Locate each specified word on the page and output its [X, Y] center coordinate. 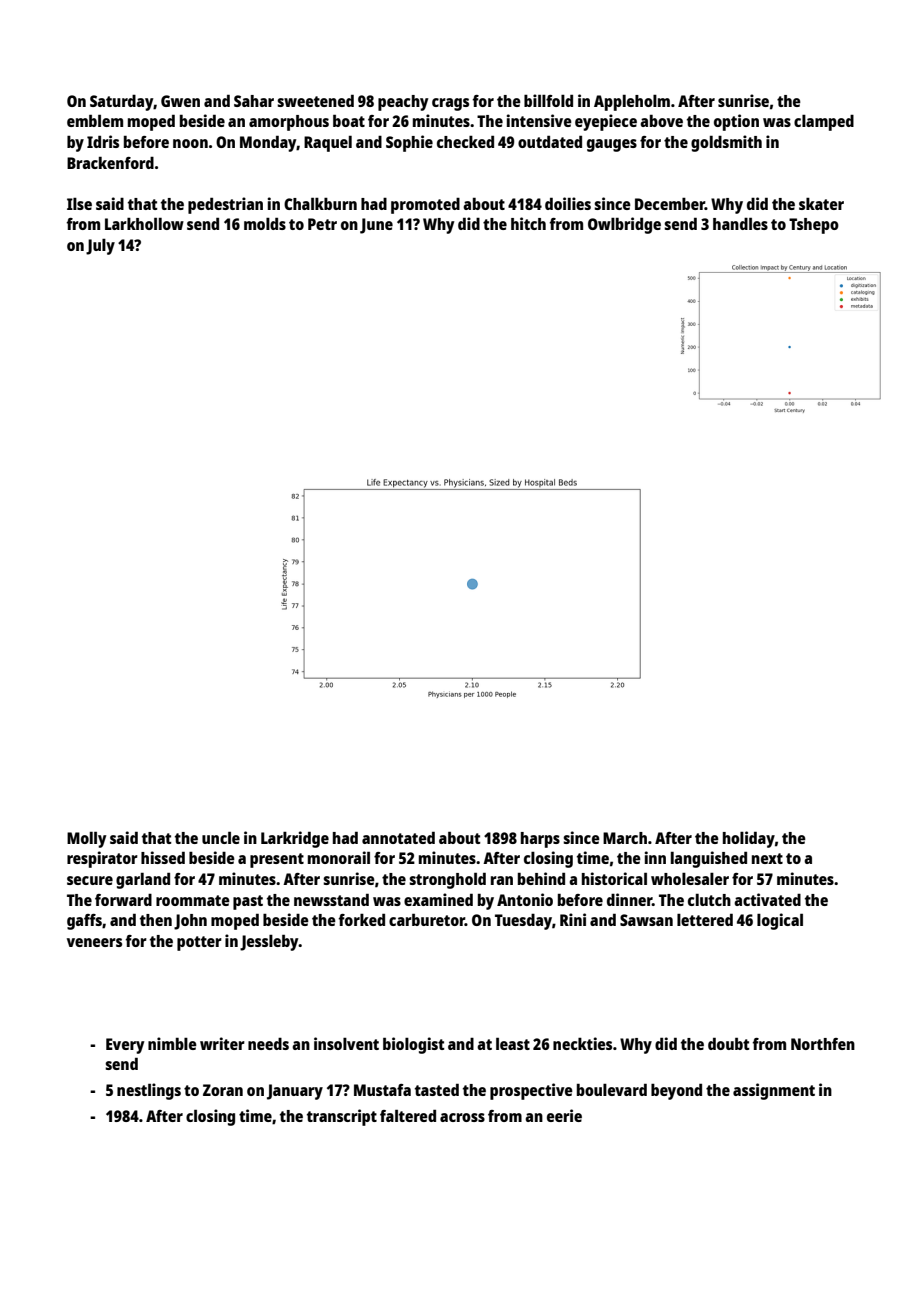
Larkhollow [144, 223]
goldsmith [726, 143]
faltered [408, 1115]
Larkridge [295, 839]
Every [125, 1046]
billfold [548, 100]
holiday [749, 839]
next [767, 858]
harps [540, 840]
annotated [398, 837]
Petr [322, 224]
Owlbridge [624, 225]
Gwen [180, 101]
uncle [221, 837]
